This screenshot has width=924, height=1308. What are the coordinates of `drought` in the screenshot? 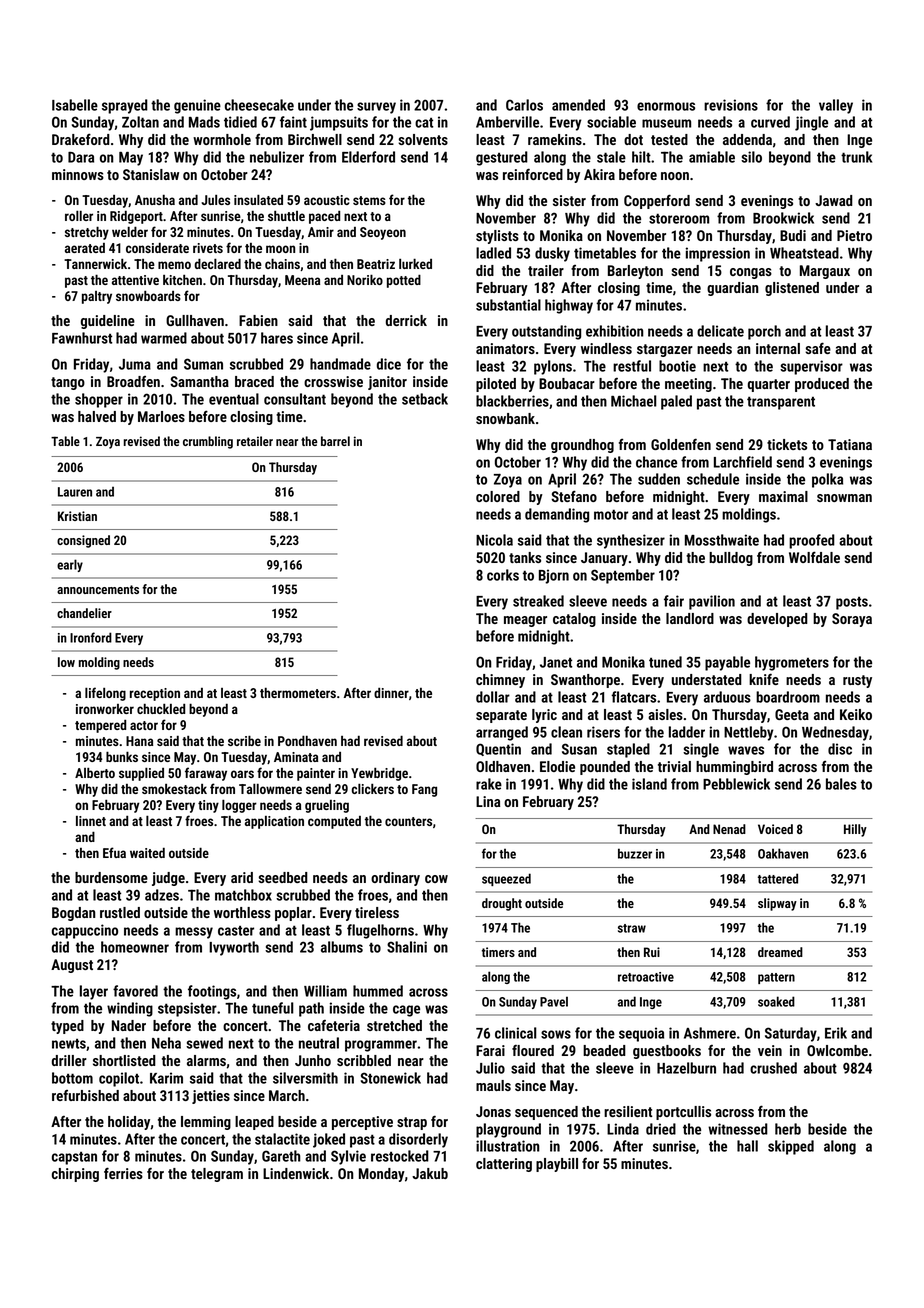 It's located at (502, 904).
